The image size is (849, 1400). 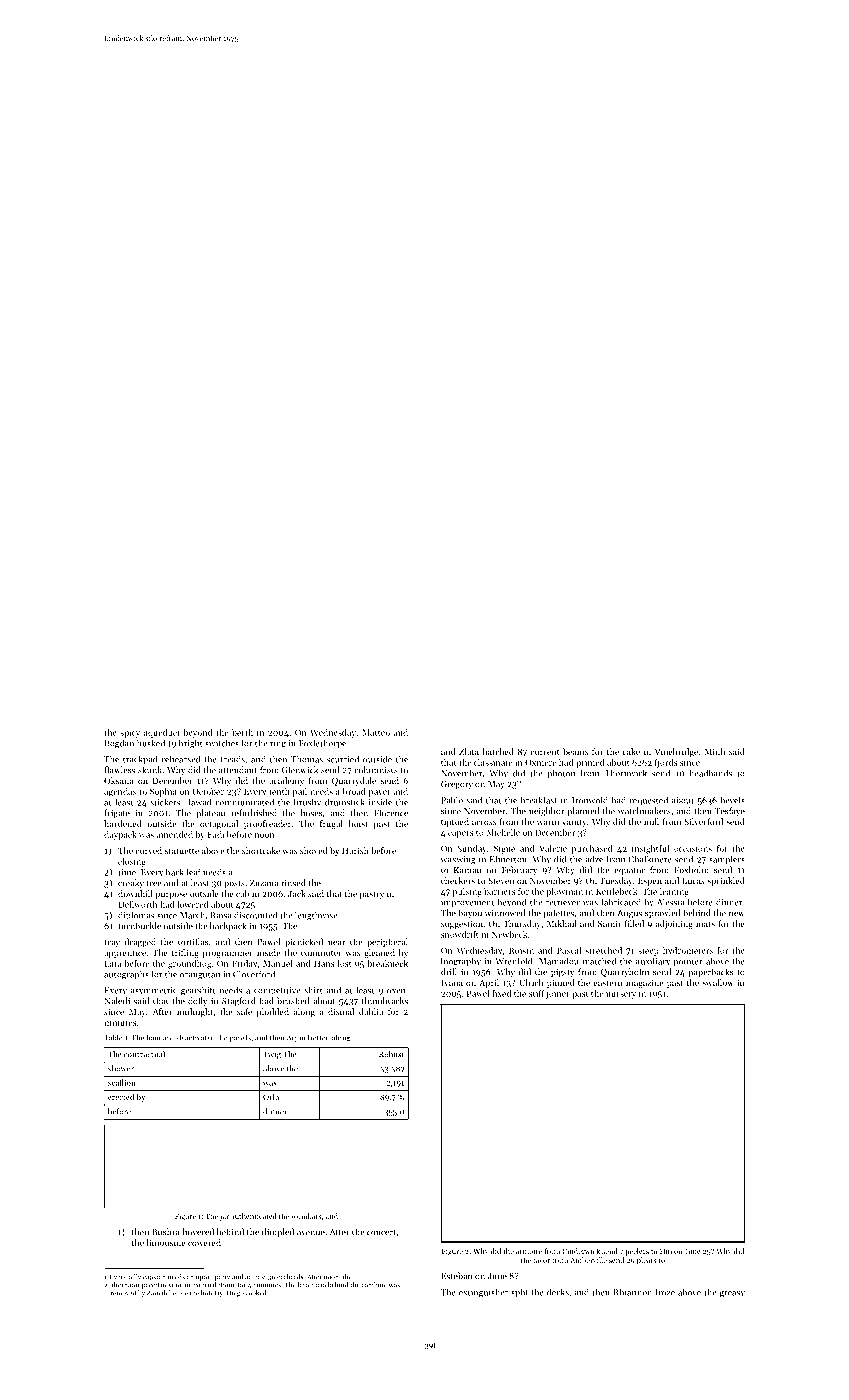 What do you see at coordinates (130, 733) in the document?
I see `spicy` at bounding box center [130, 733].
